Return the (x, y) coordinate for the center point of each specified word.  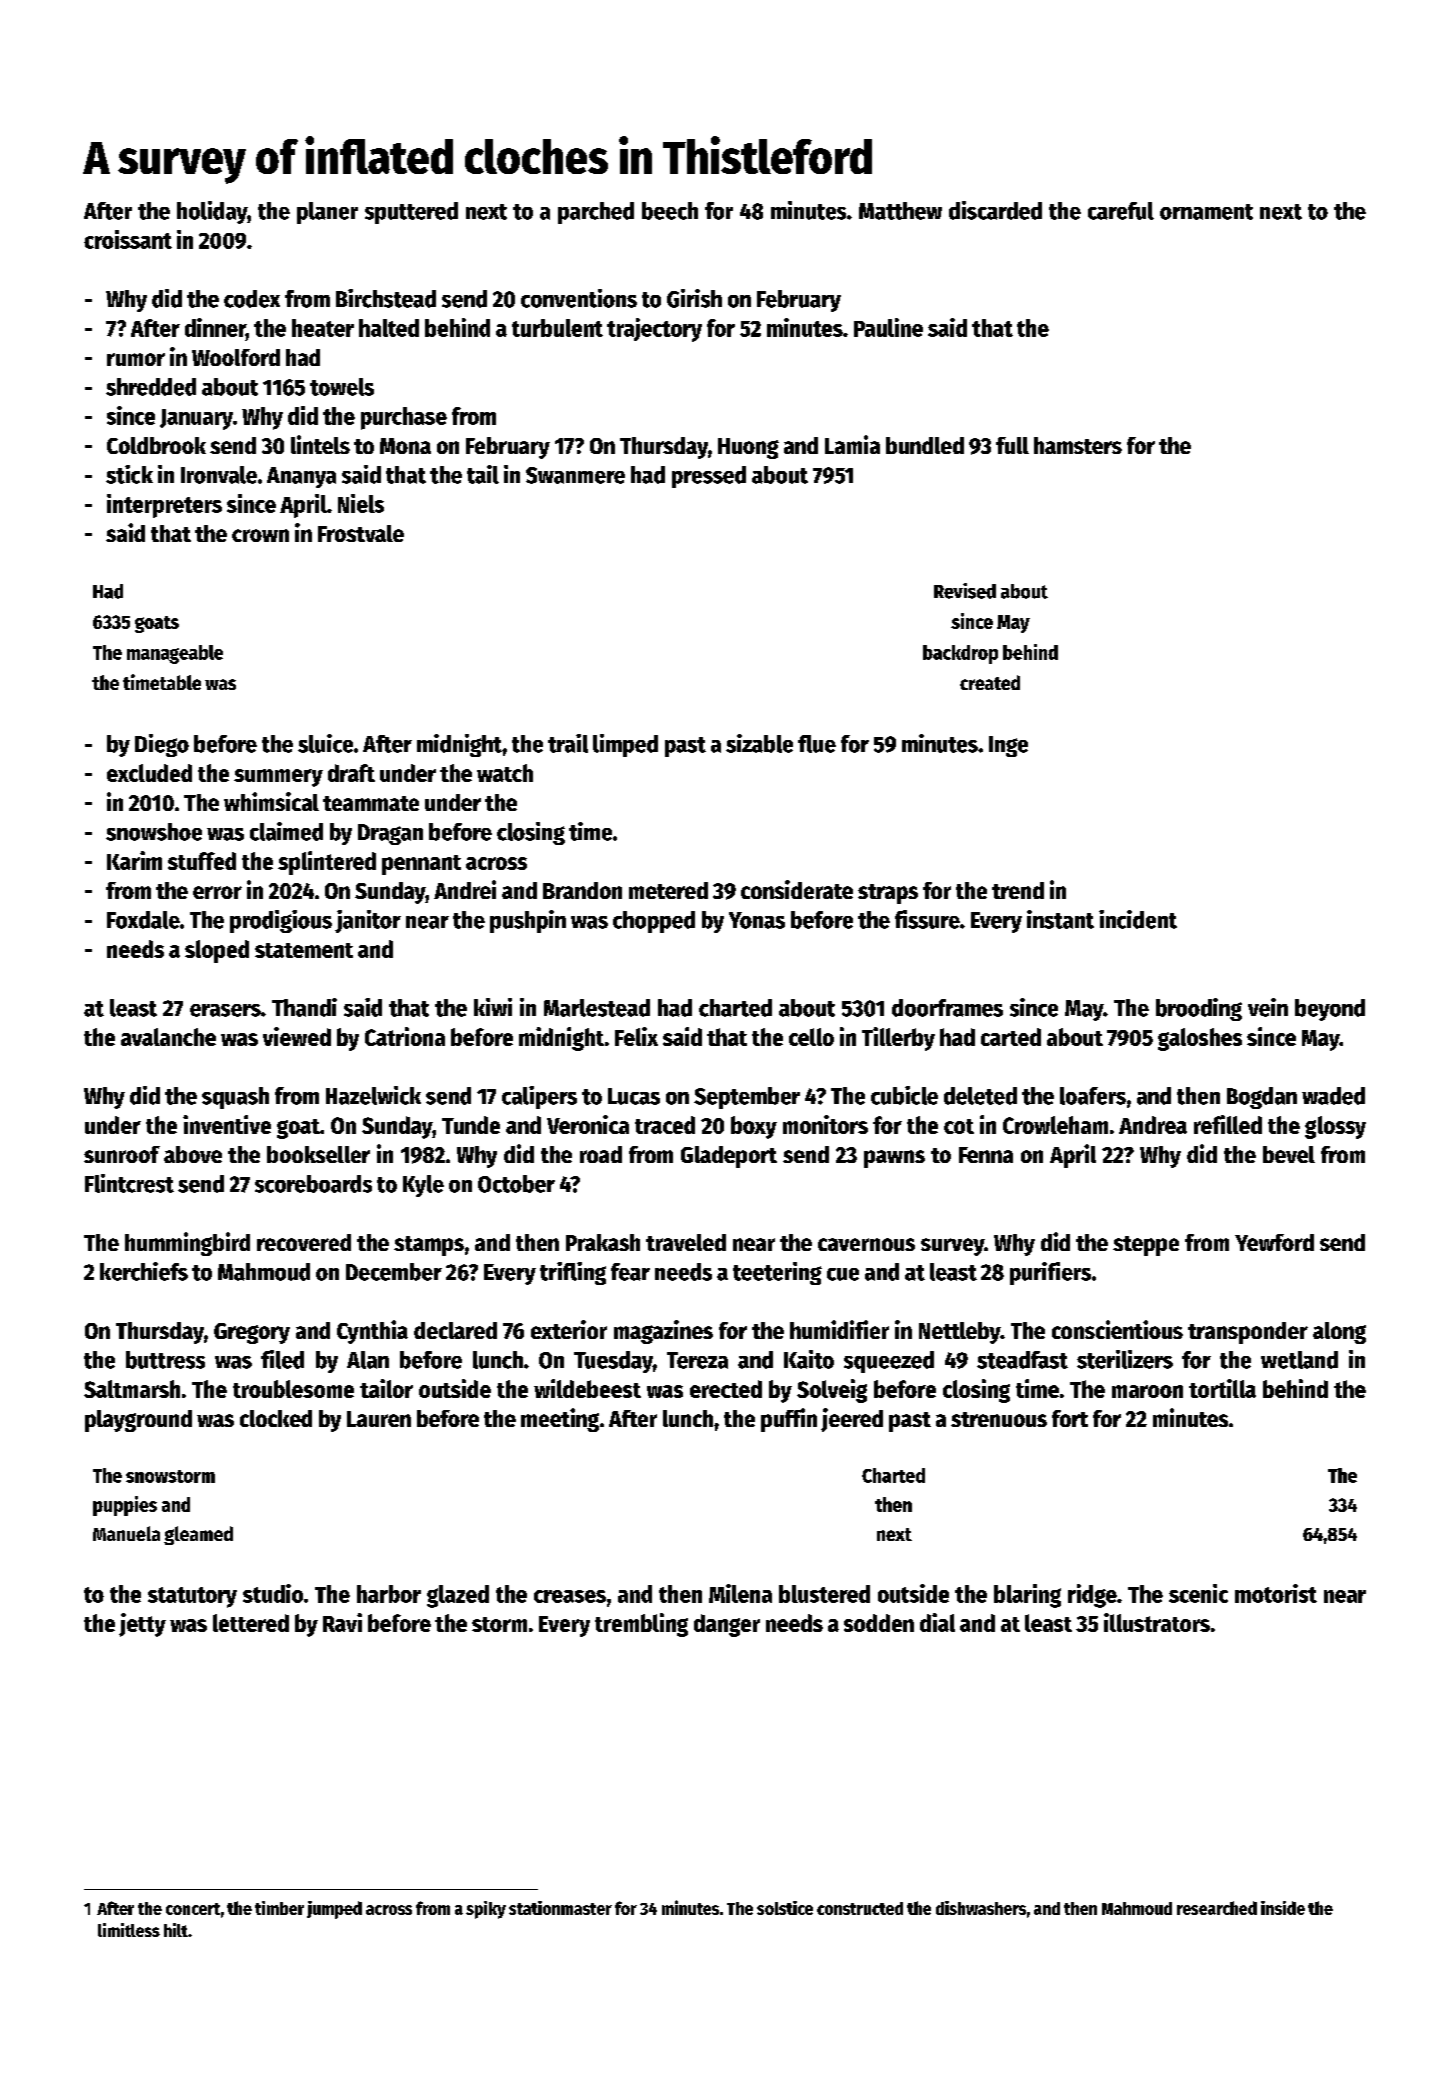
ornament (1206, 212)
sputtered (411, 213)
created (990, 682)
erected (726, 1389)
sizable (759, 743)
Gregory (252, 1333)
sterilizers (1125, 1359)
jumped (334, 1910)
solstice (785, 1908)
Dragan (390, 834)
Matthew (900, 211)
